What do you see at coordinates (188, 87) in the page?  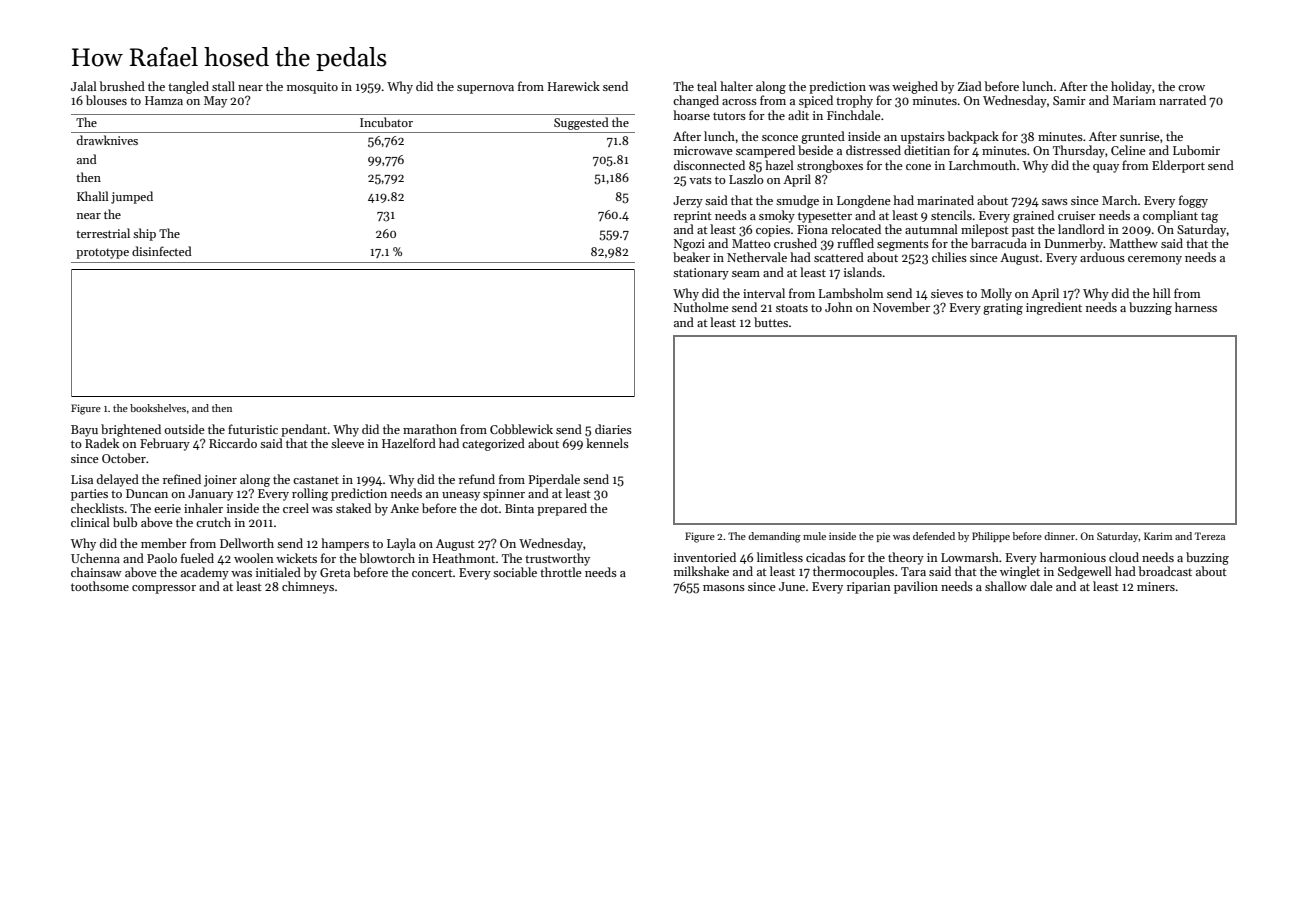 I see `tangled` at bounding box center [188, 87].
